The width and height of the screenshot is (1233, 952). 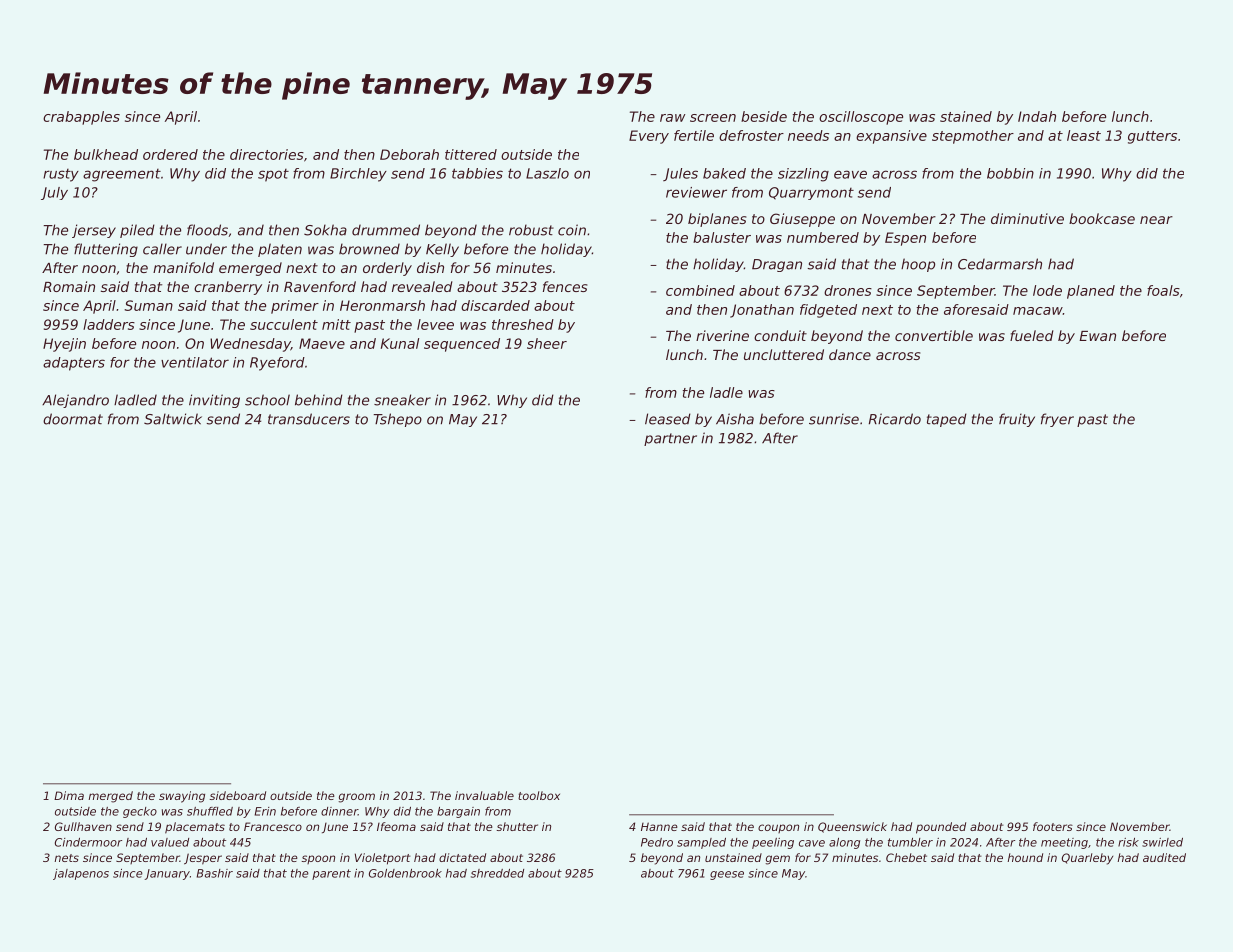 I want to click on geese, so click(x=727, y=875).
